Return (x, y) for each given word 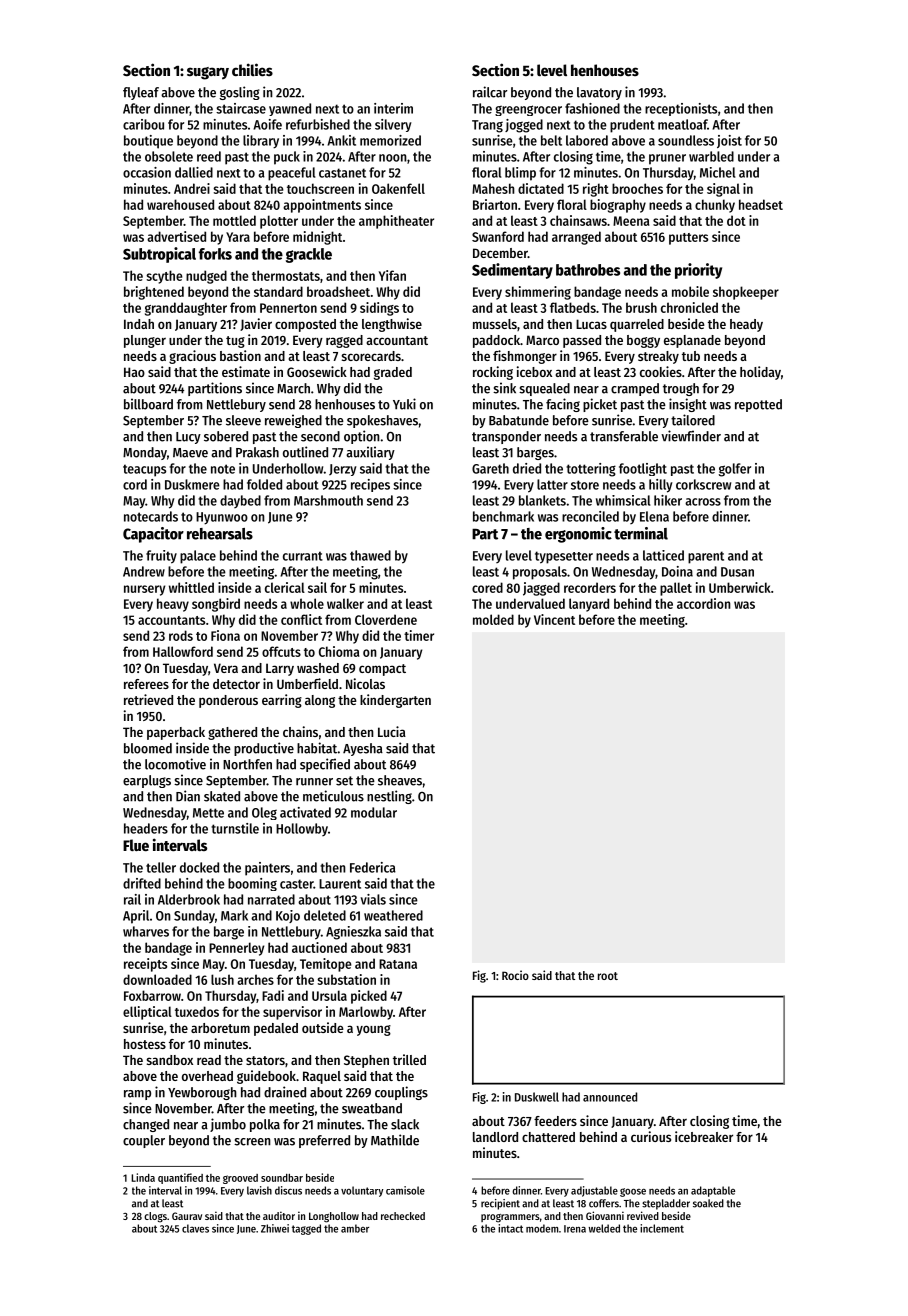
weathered (393, 915)
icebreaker (704, 1136)
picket (600, 405)
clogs (155, 1217)
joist (729, 141)
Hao (134, 372)
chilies (252, 69)
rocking (493, 373)
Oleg (264, 813)
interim (393, 108)
